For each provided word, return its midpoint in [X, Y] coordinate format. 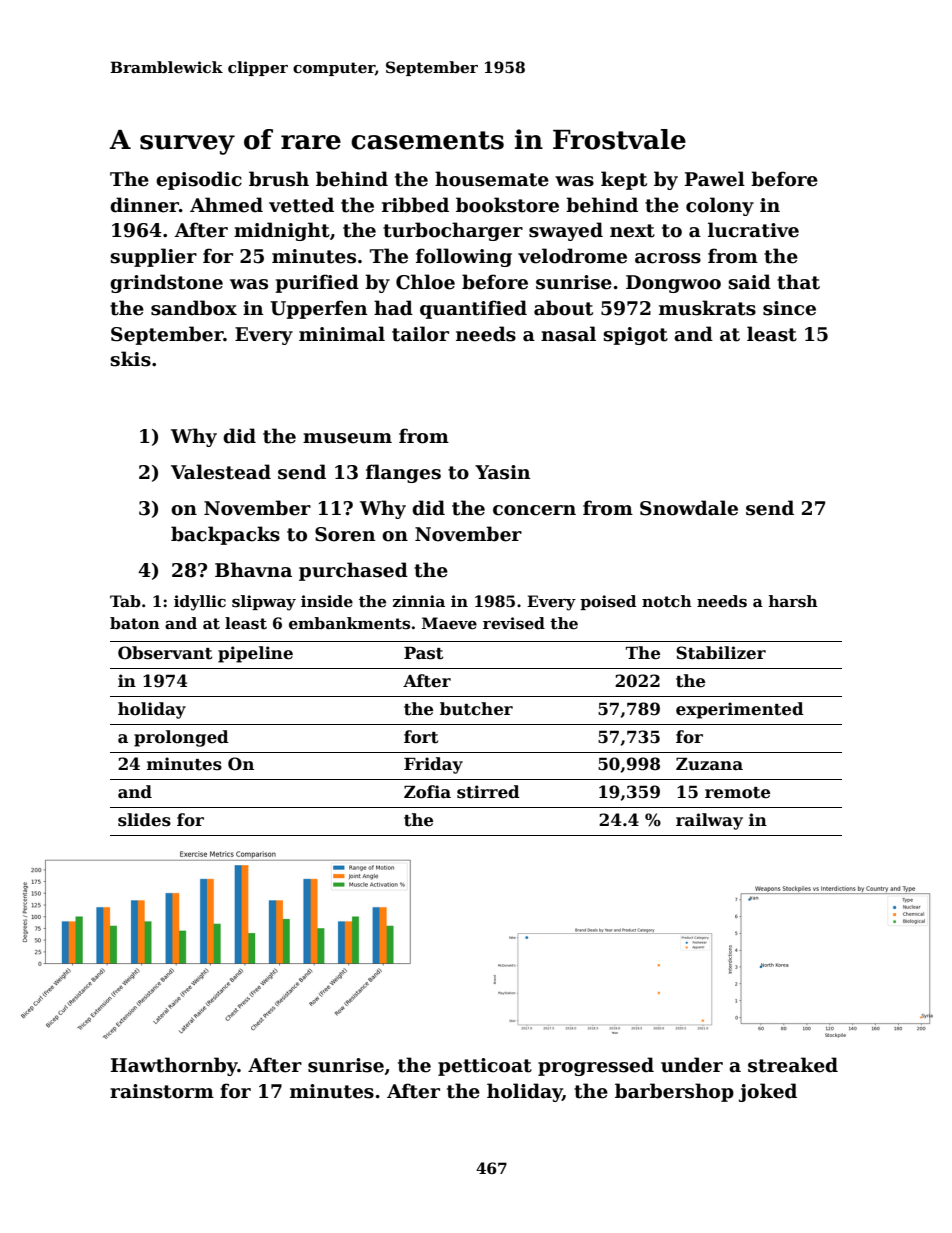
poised [608, 602]
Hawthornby [174, 1066]
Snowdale [689, 508]
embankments [349, 623]
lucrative [753, 230]
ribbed [415, 205]
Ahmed [226, 205]
